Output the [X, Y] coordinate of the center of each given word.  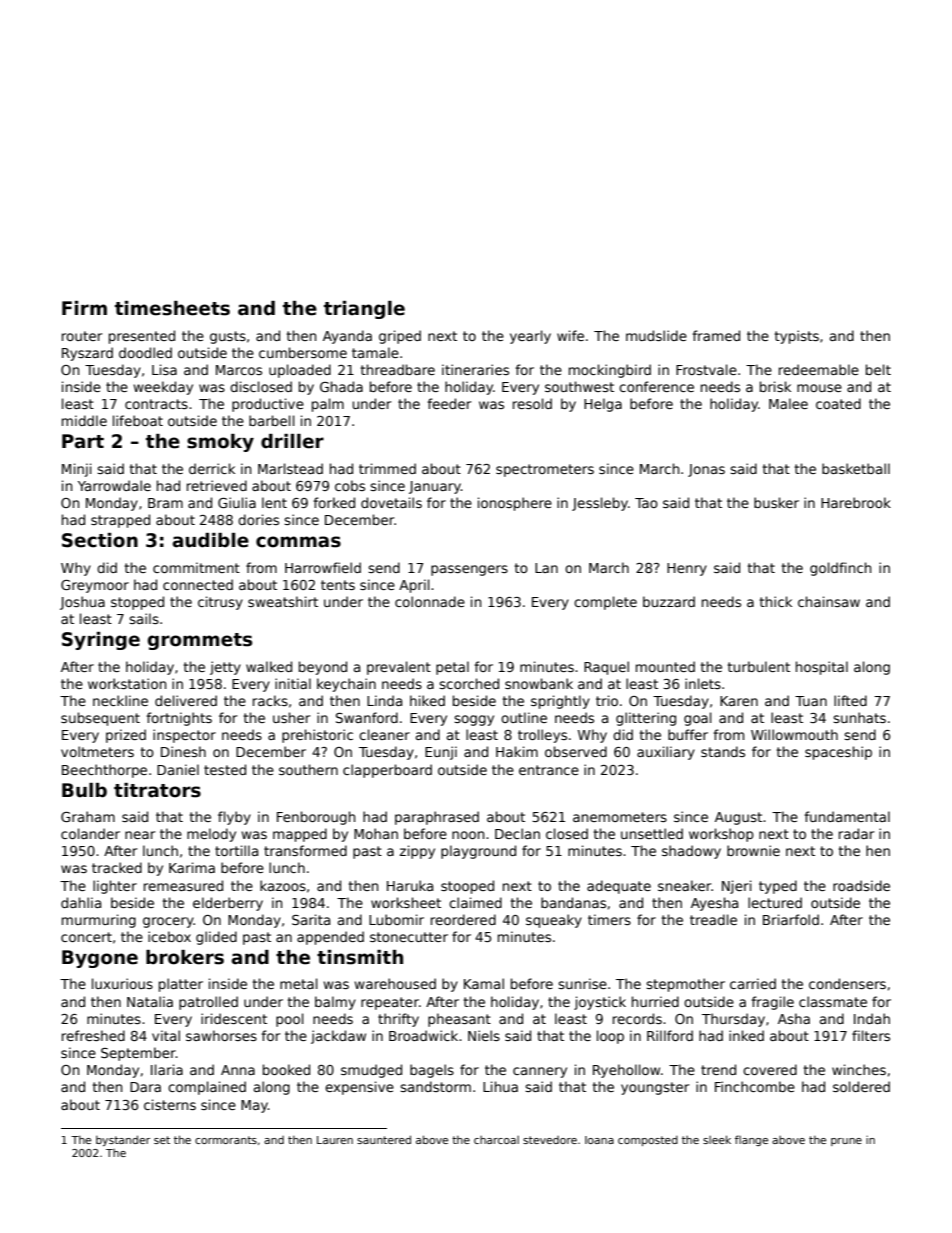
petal [452, 668]
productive [268, 405]
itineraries [475, 369]
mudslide [656, 335]
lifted [850, 700]
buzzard [669, 601]
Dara [145, 1087]
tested [225, 769]
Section [100, 540]
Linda [384, 700]
